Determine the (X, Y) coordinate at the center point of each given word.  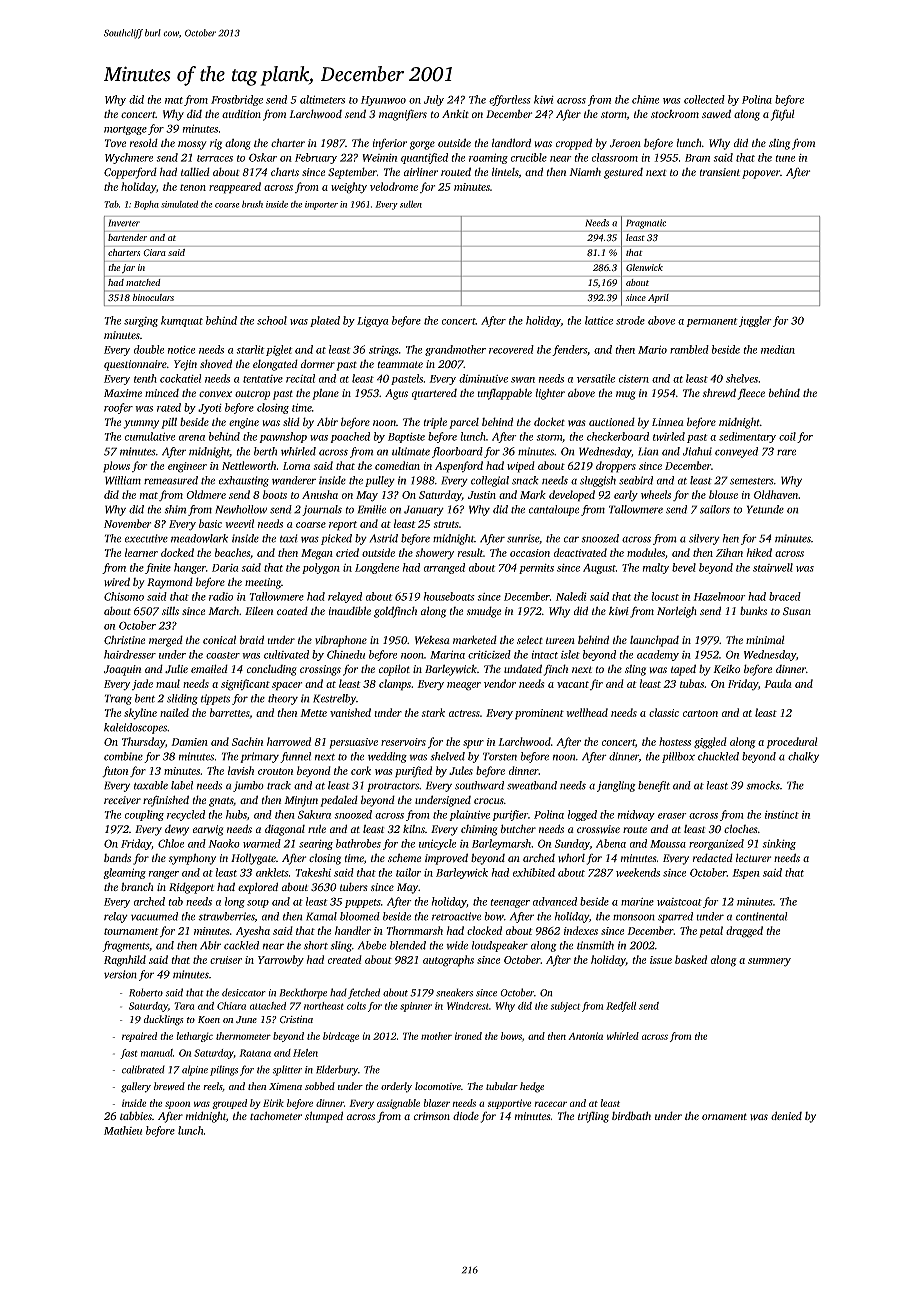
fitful (783, 115)
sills (170, 611)
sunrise (523, 538)
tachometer (276, 1115)
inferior (390, 144)
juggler (755, 321)
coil (787, 436)
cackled (241, 945)
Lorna (296, 466)
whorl (571, 858)
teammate (400, 364)
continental (762, 916)
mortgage (125, 130)
